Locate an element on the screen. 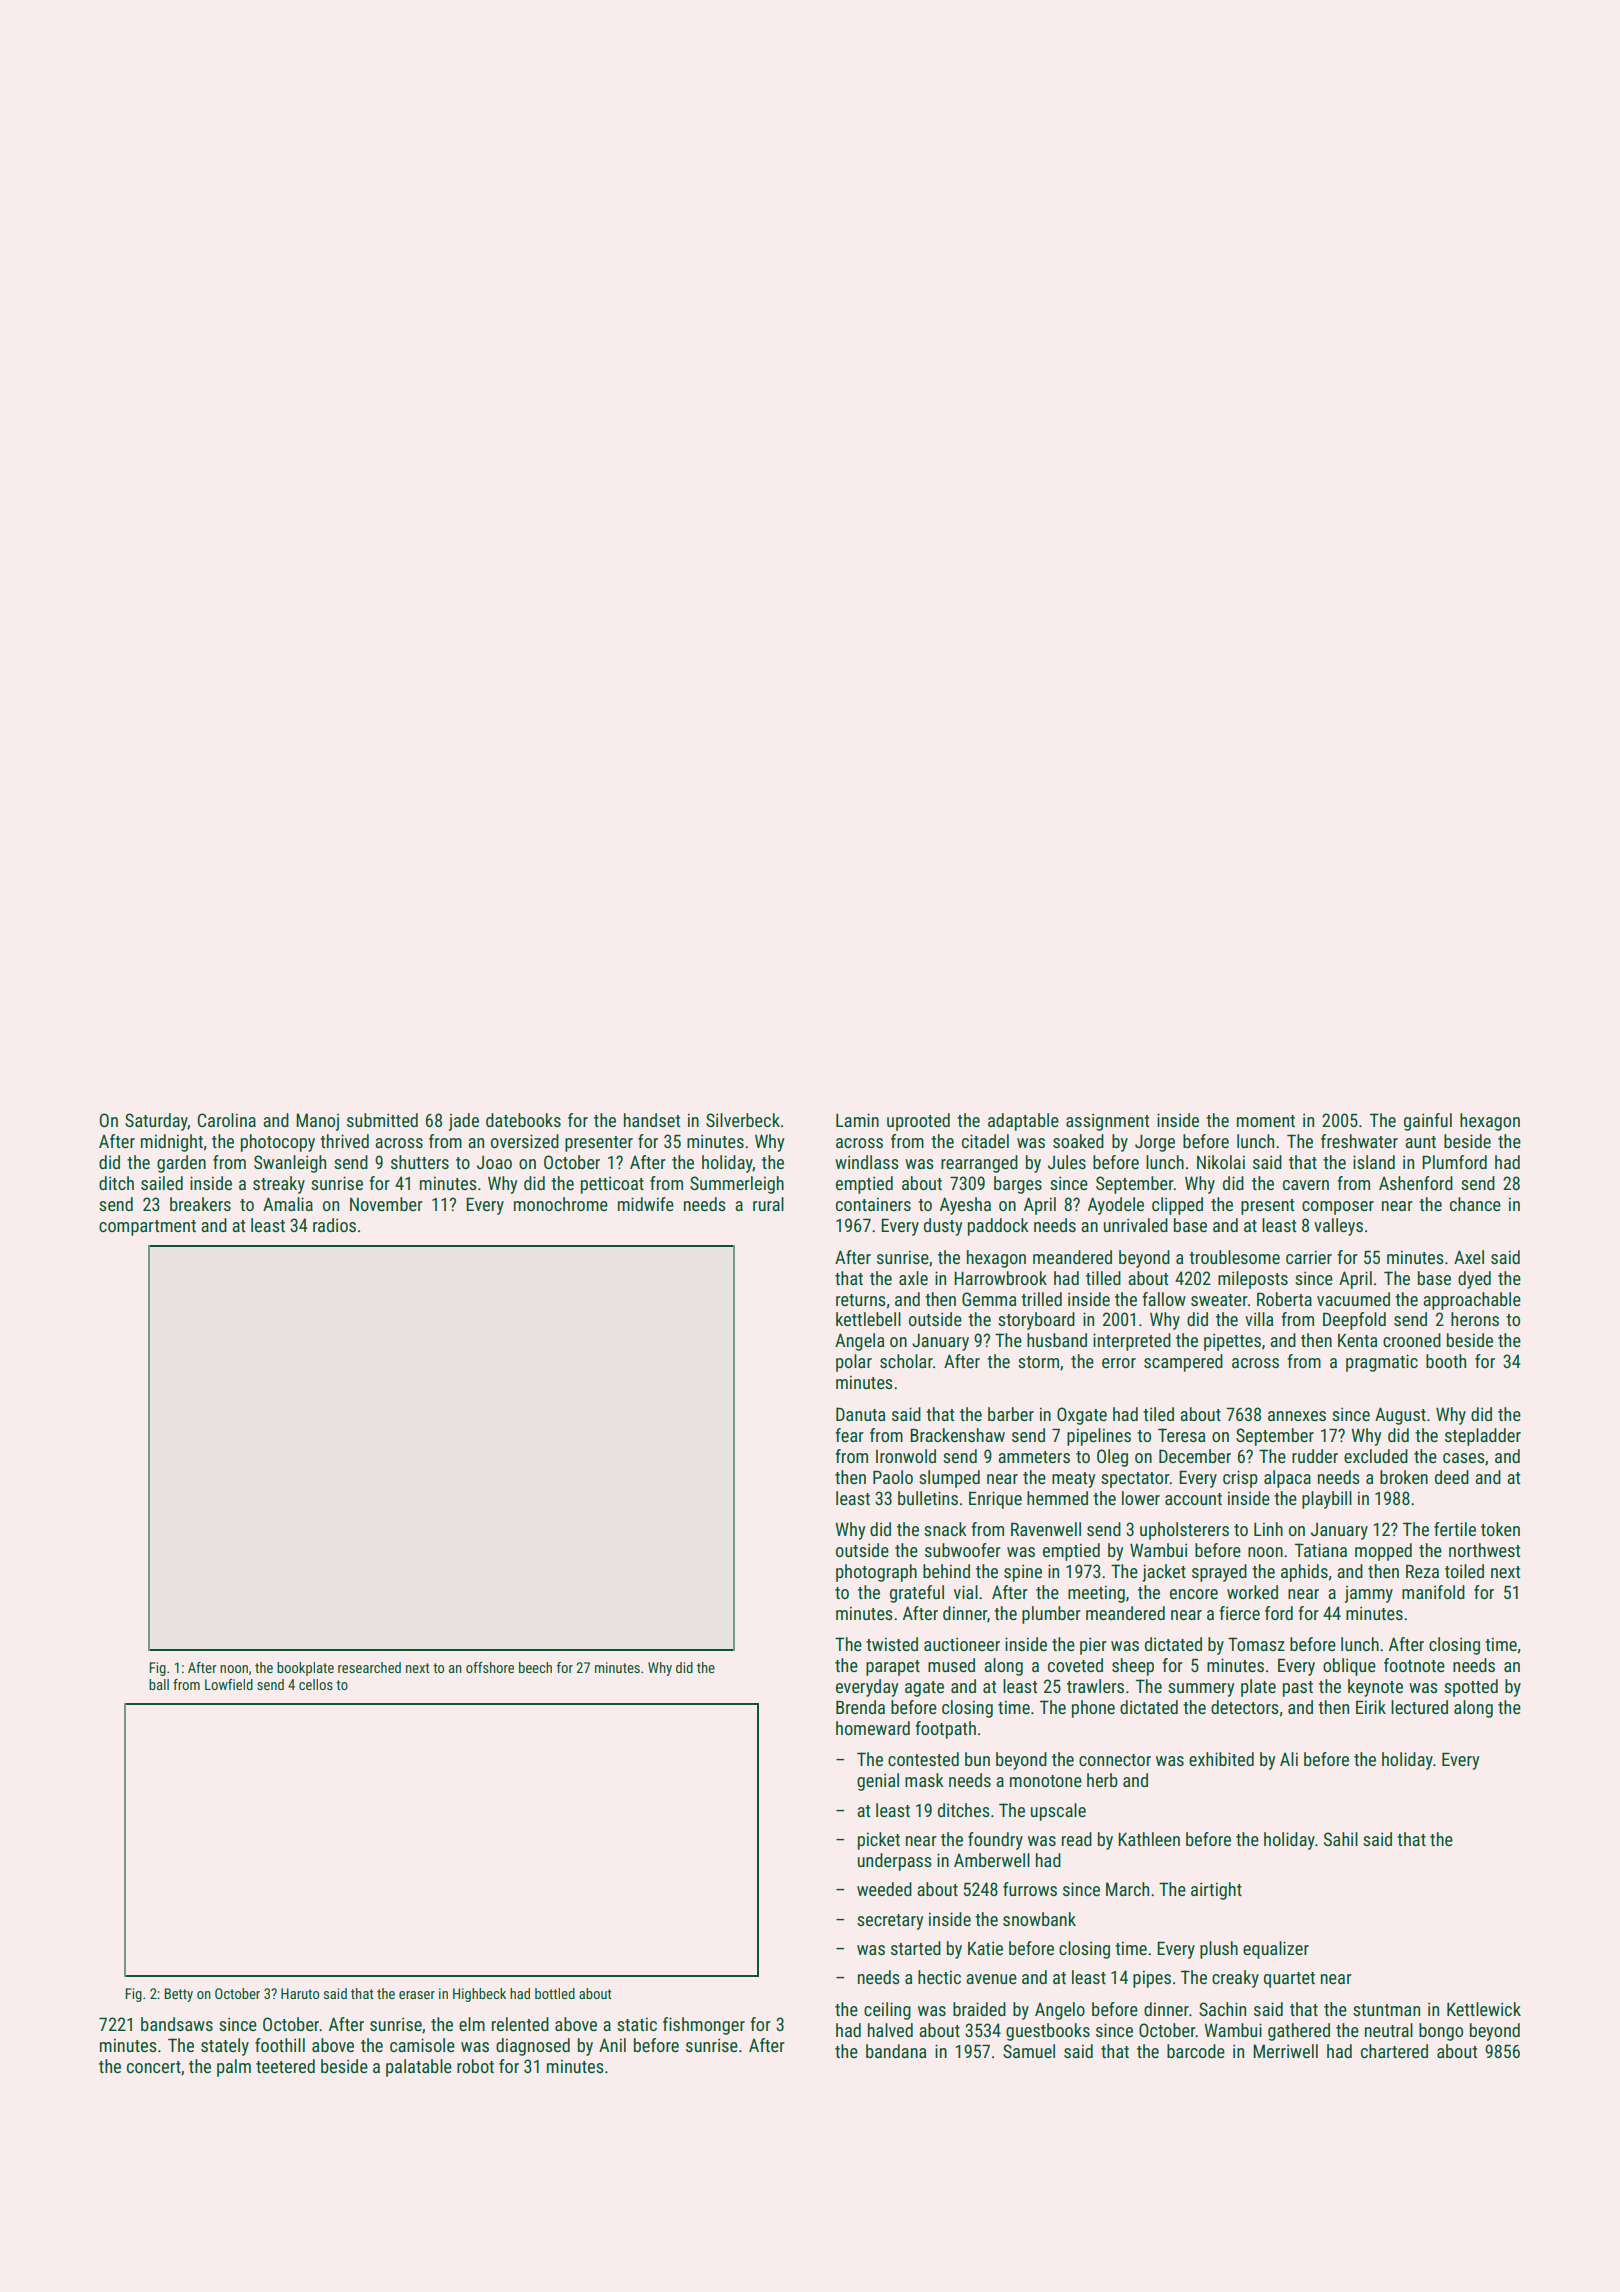 This screenshot has width=1620, height=2292. manifold is located at coordinates (1433, 1592).
